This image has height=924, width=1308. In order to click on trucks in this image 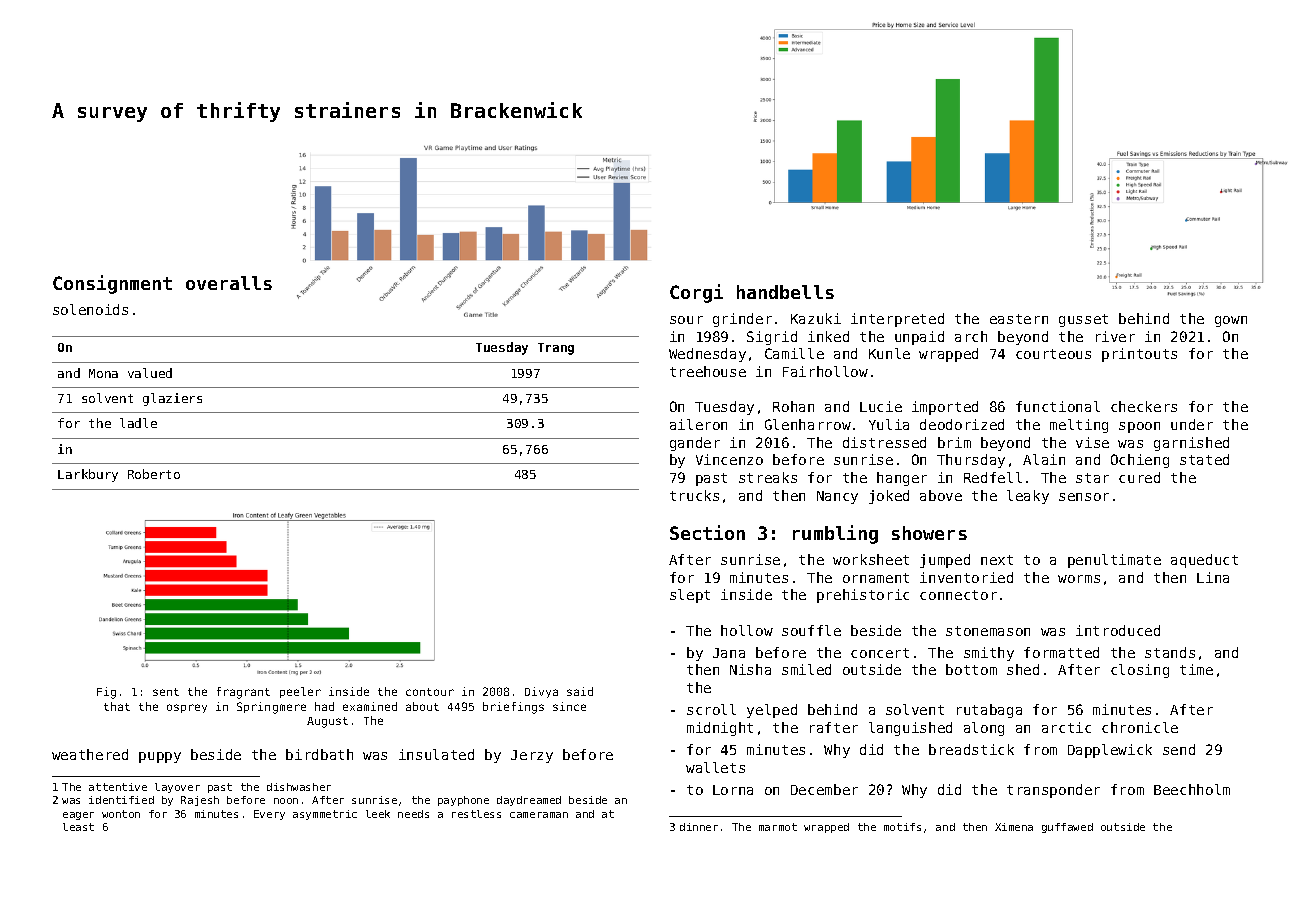, I will do `click(694, 495)`.
